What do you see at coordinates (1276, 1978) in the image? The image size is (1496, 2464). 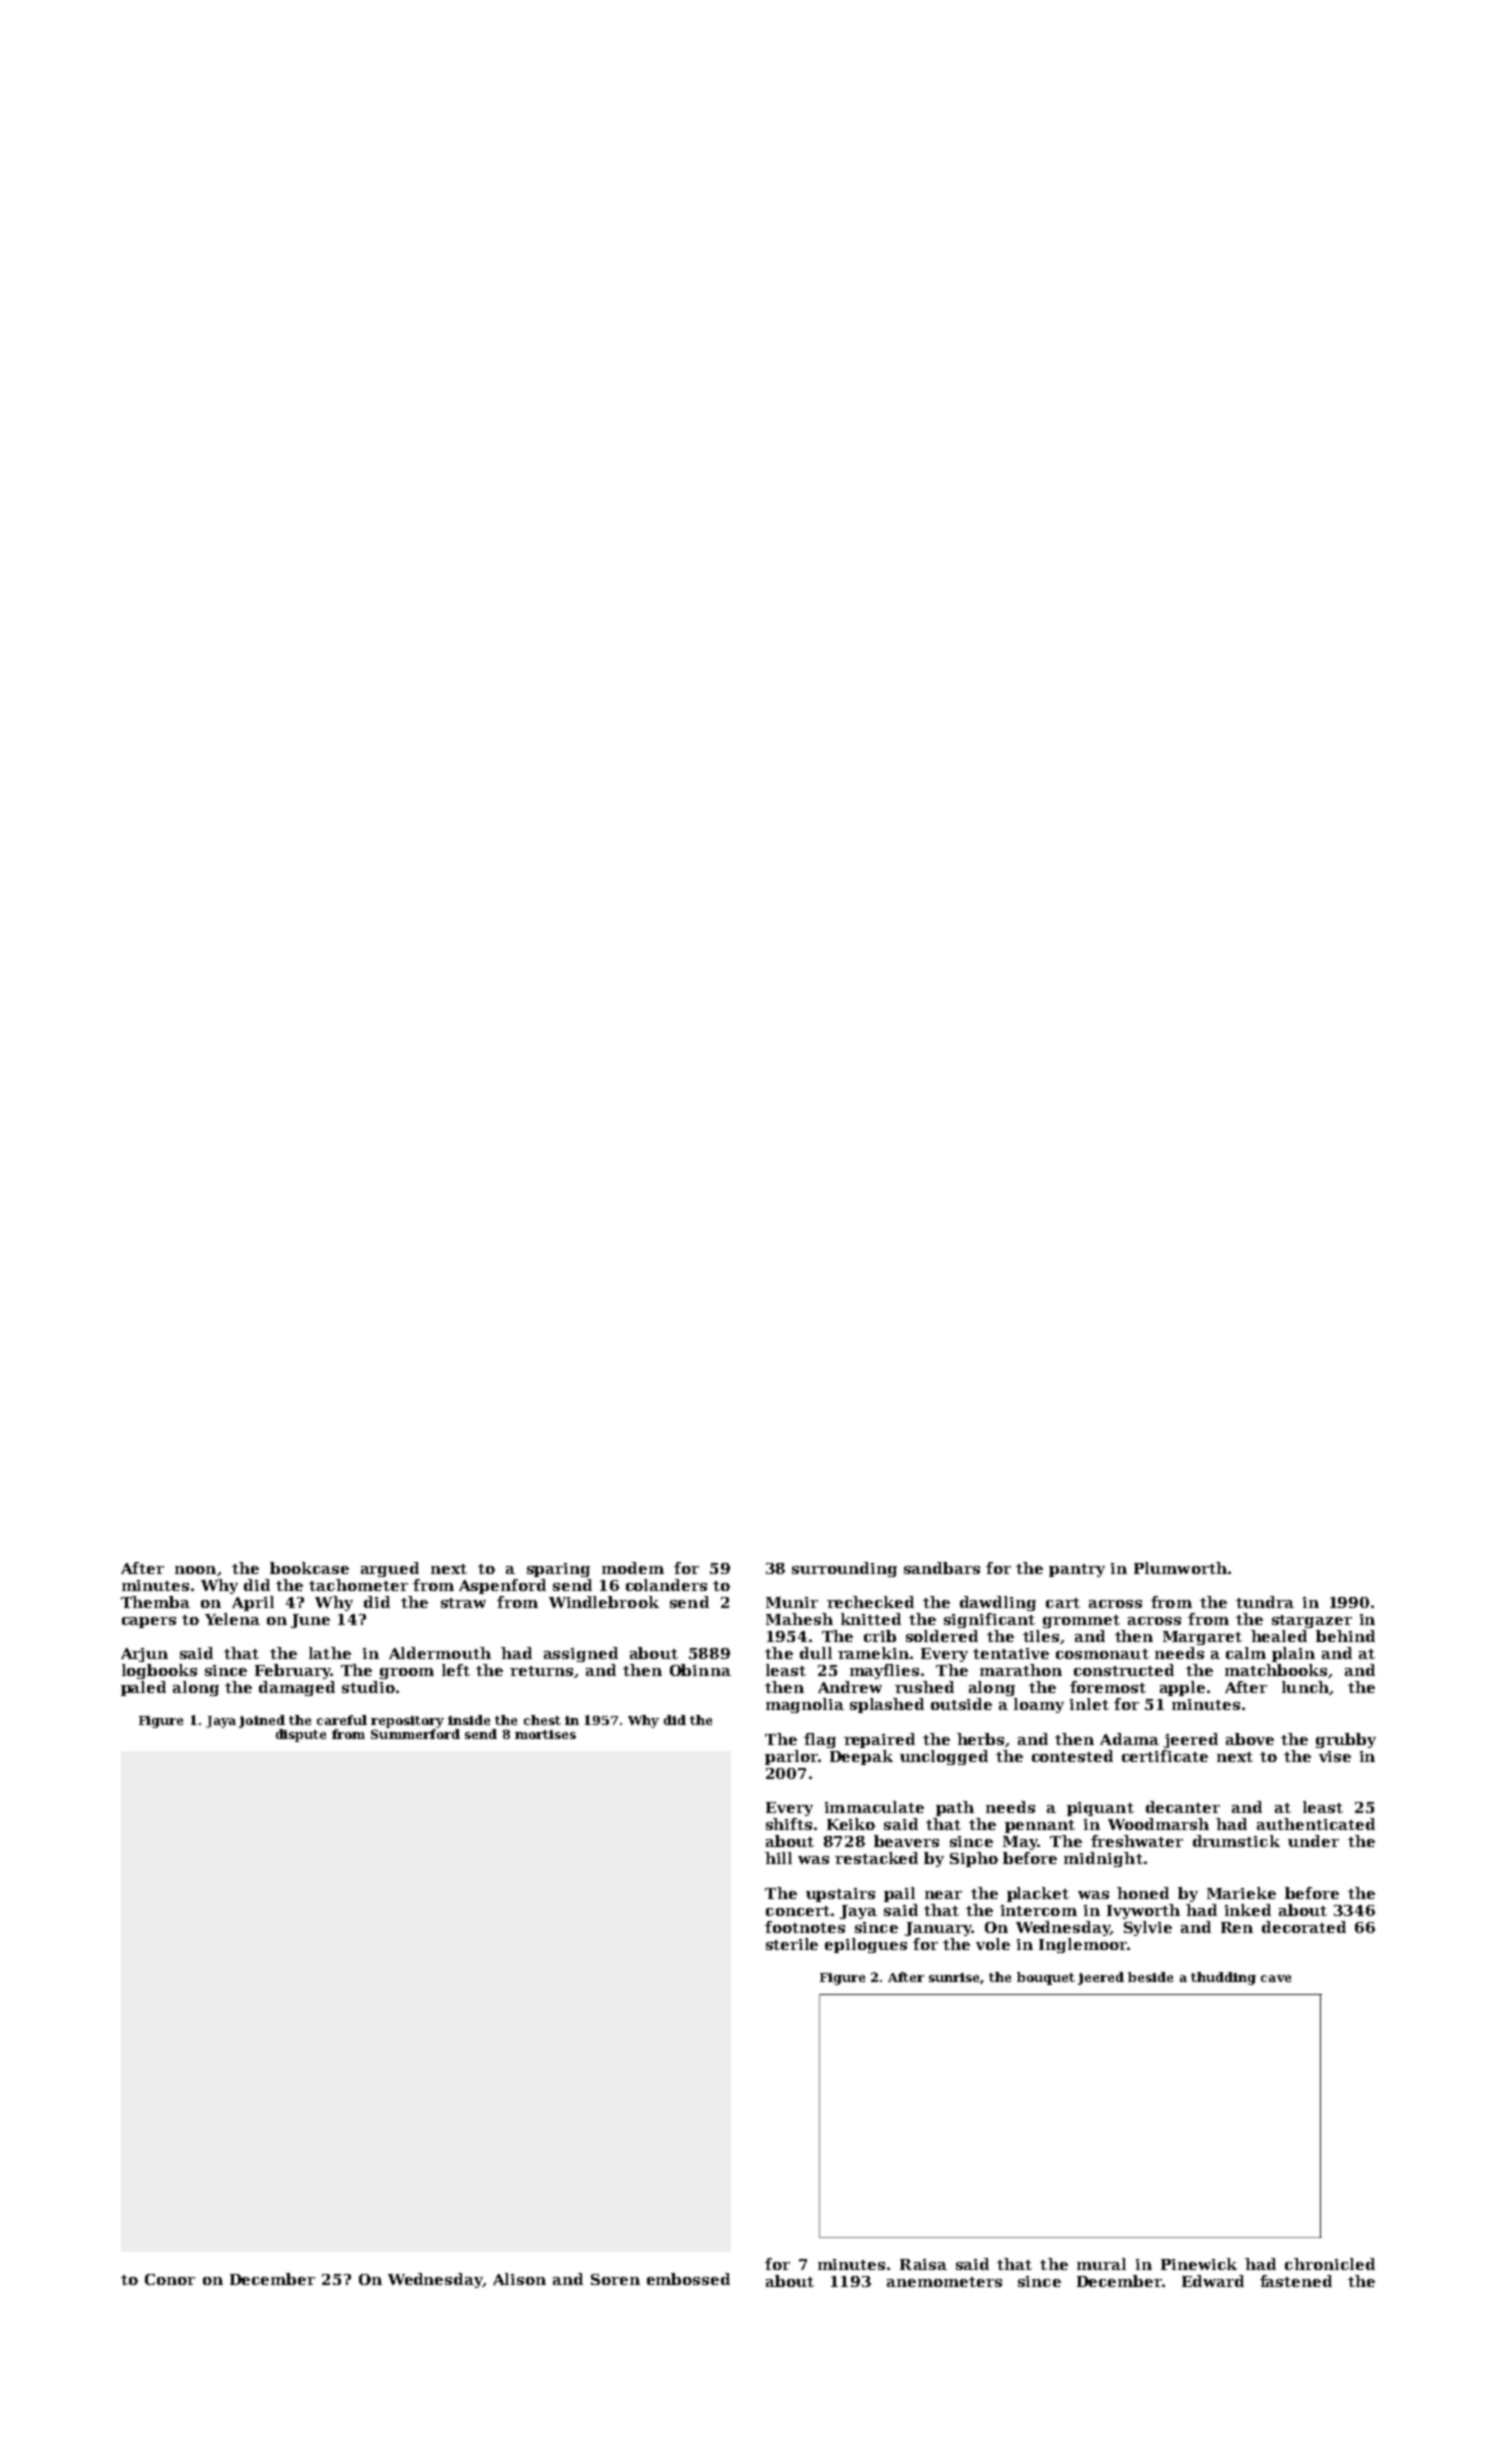 I see `cave` at bounding box center [1276, 1978].
